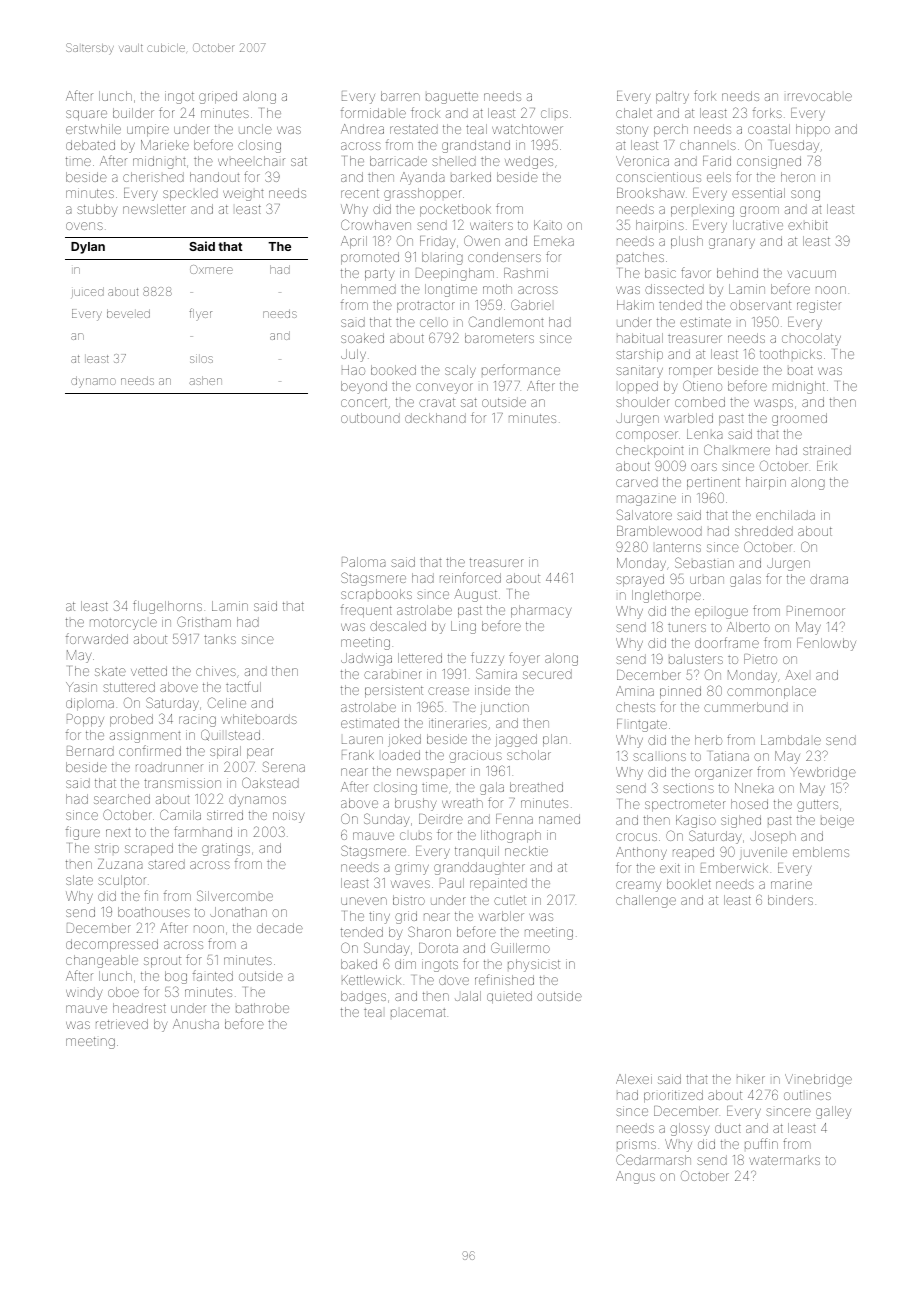  What do you see at coordinates (262, 1008) in the screenshot?
I see `bathrobe` at bounding box center [262, 1008].
